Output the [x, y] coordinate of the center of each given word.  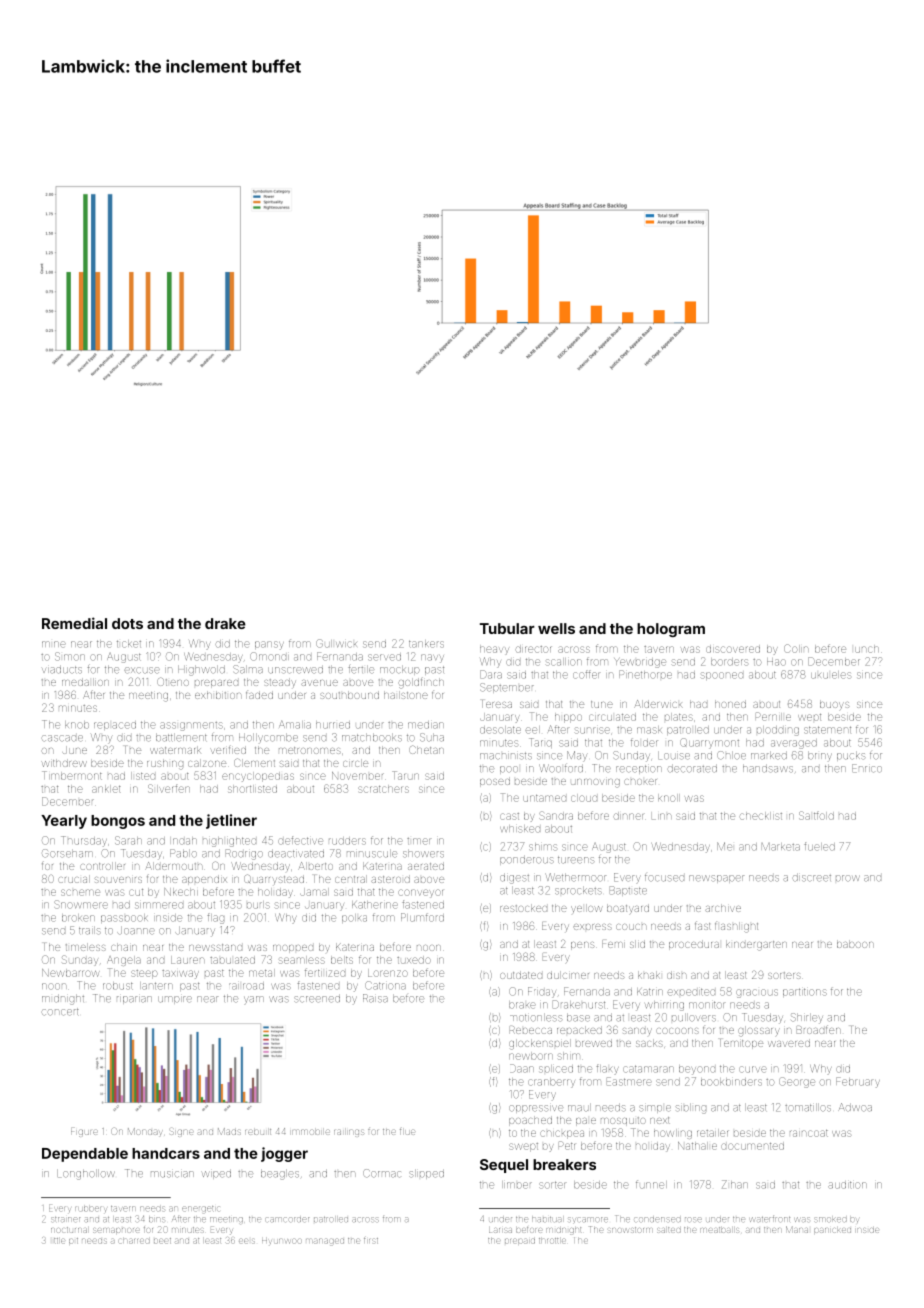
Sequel [504, 1166]
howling [673, 1134]
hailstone [406, 695]
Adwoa [855, 1107]
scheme [80, 892]
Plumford [422, 917]
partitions [805, 992]
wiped [216, 1174]
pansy [269, 645]
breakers [564, 1164]
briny [820, 756]
